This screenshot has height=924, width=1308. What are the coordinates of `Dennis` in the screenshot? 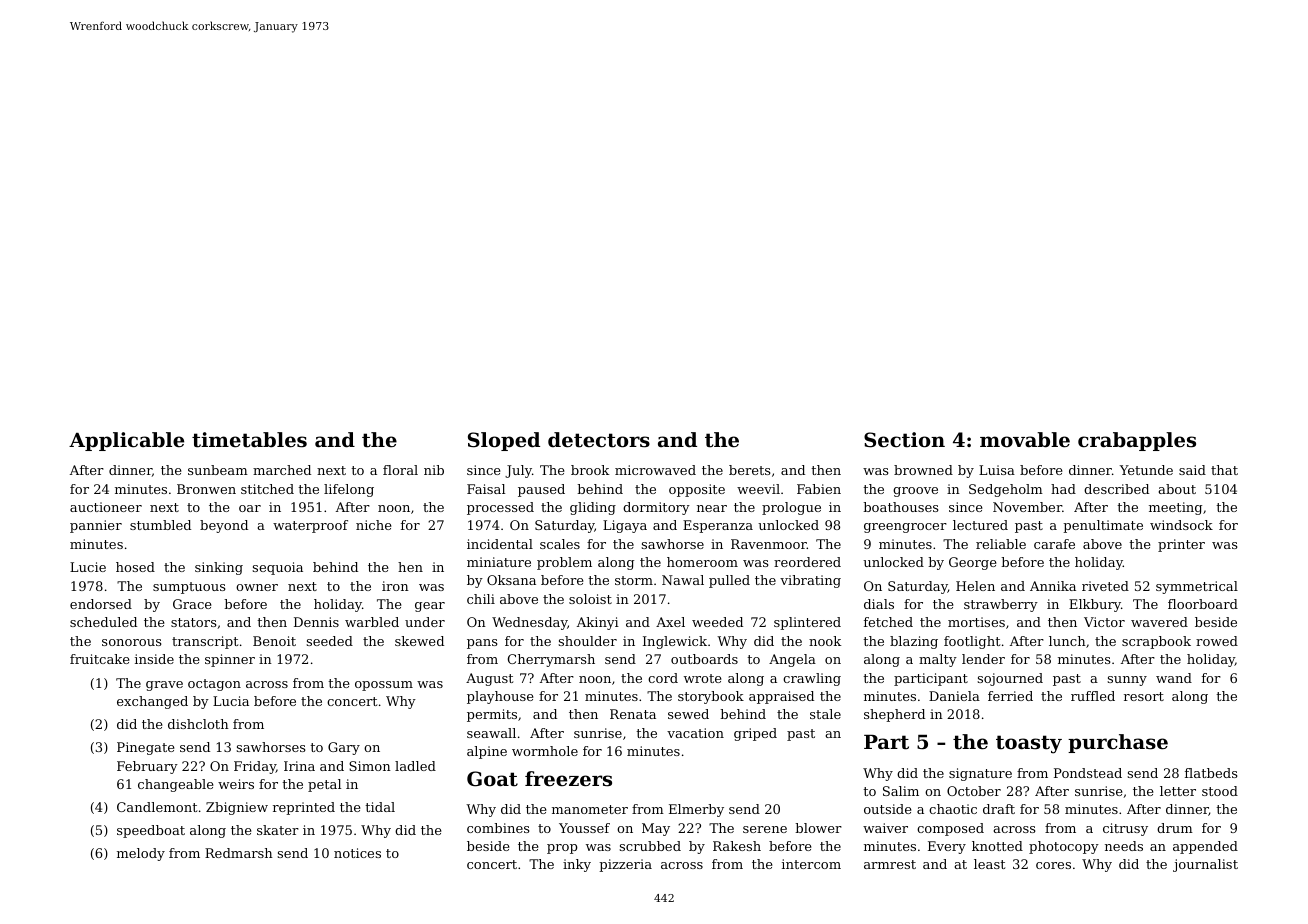 It's located at (316, 622).
